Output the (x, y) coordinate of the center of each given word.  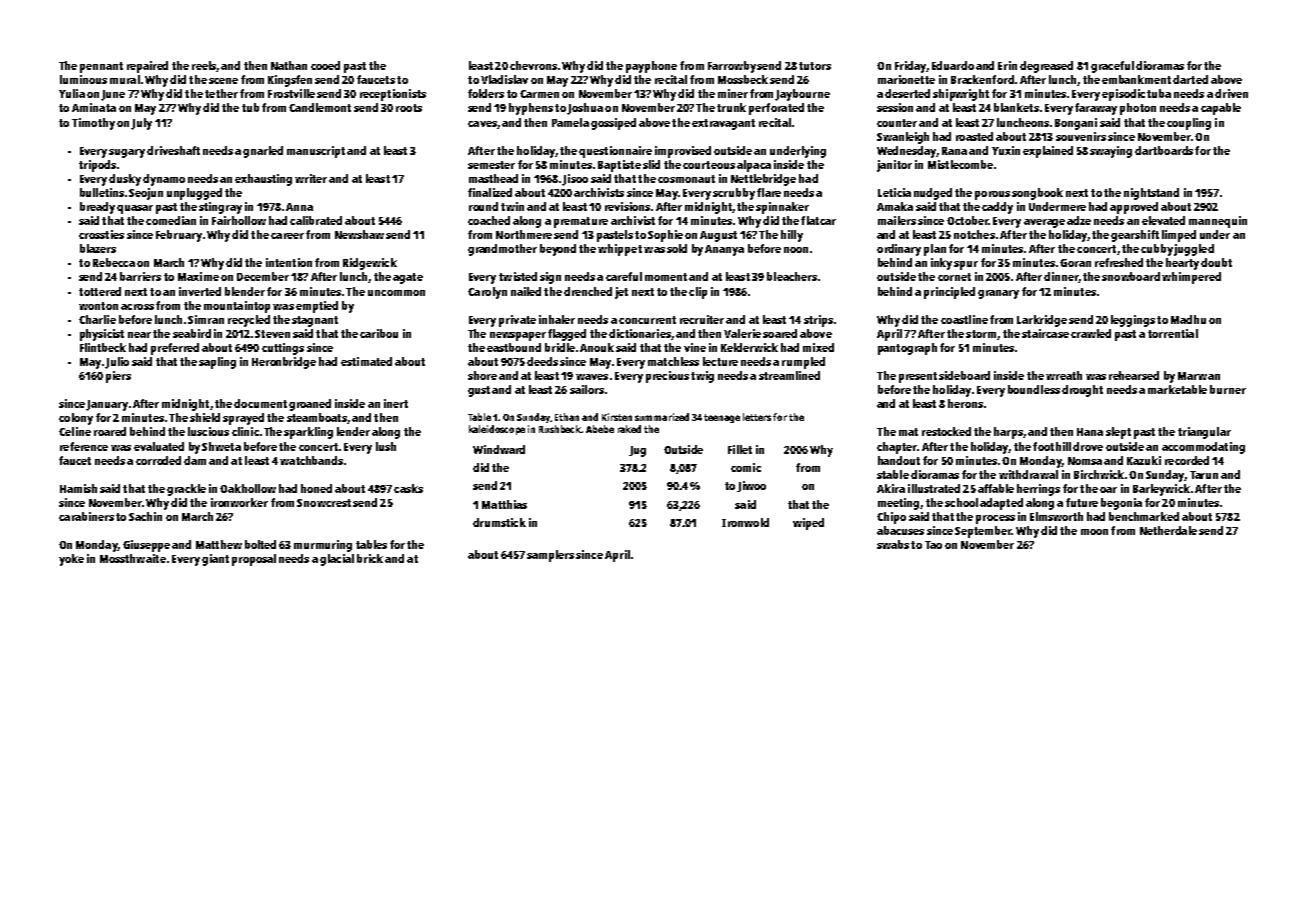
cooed (325, 65)
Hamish (78, 488)
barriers (140, 276)
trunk (731, 107)
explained (1048, 152)
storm (981, 334)
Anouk (597, 347)
